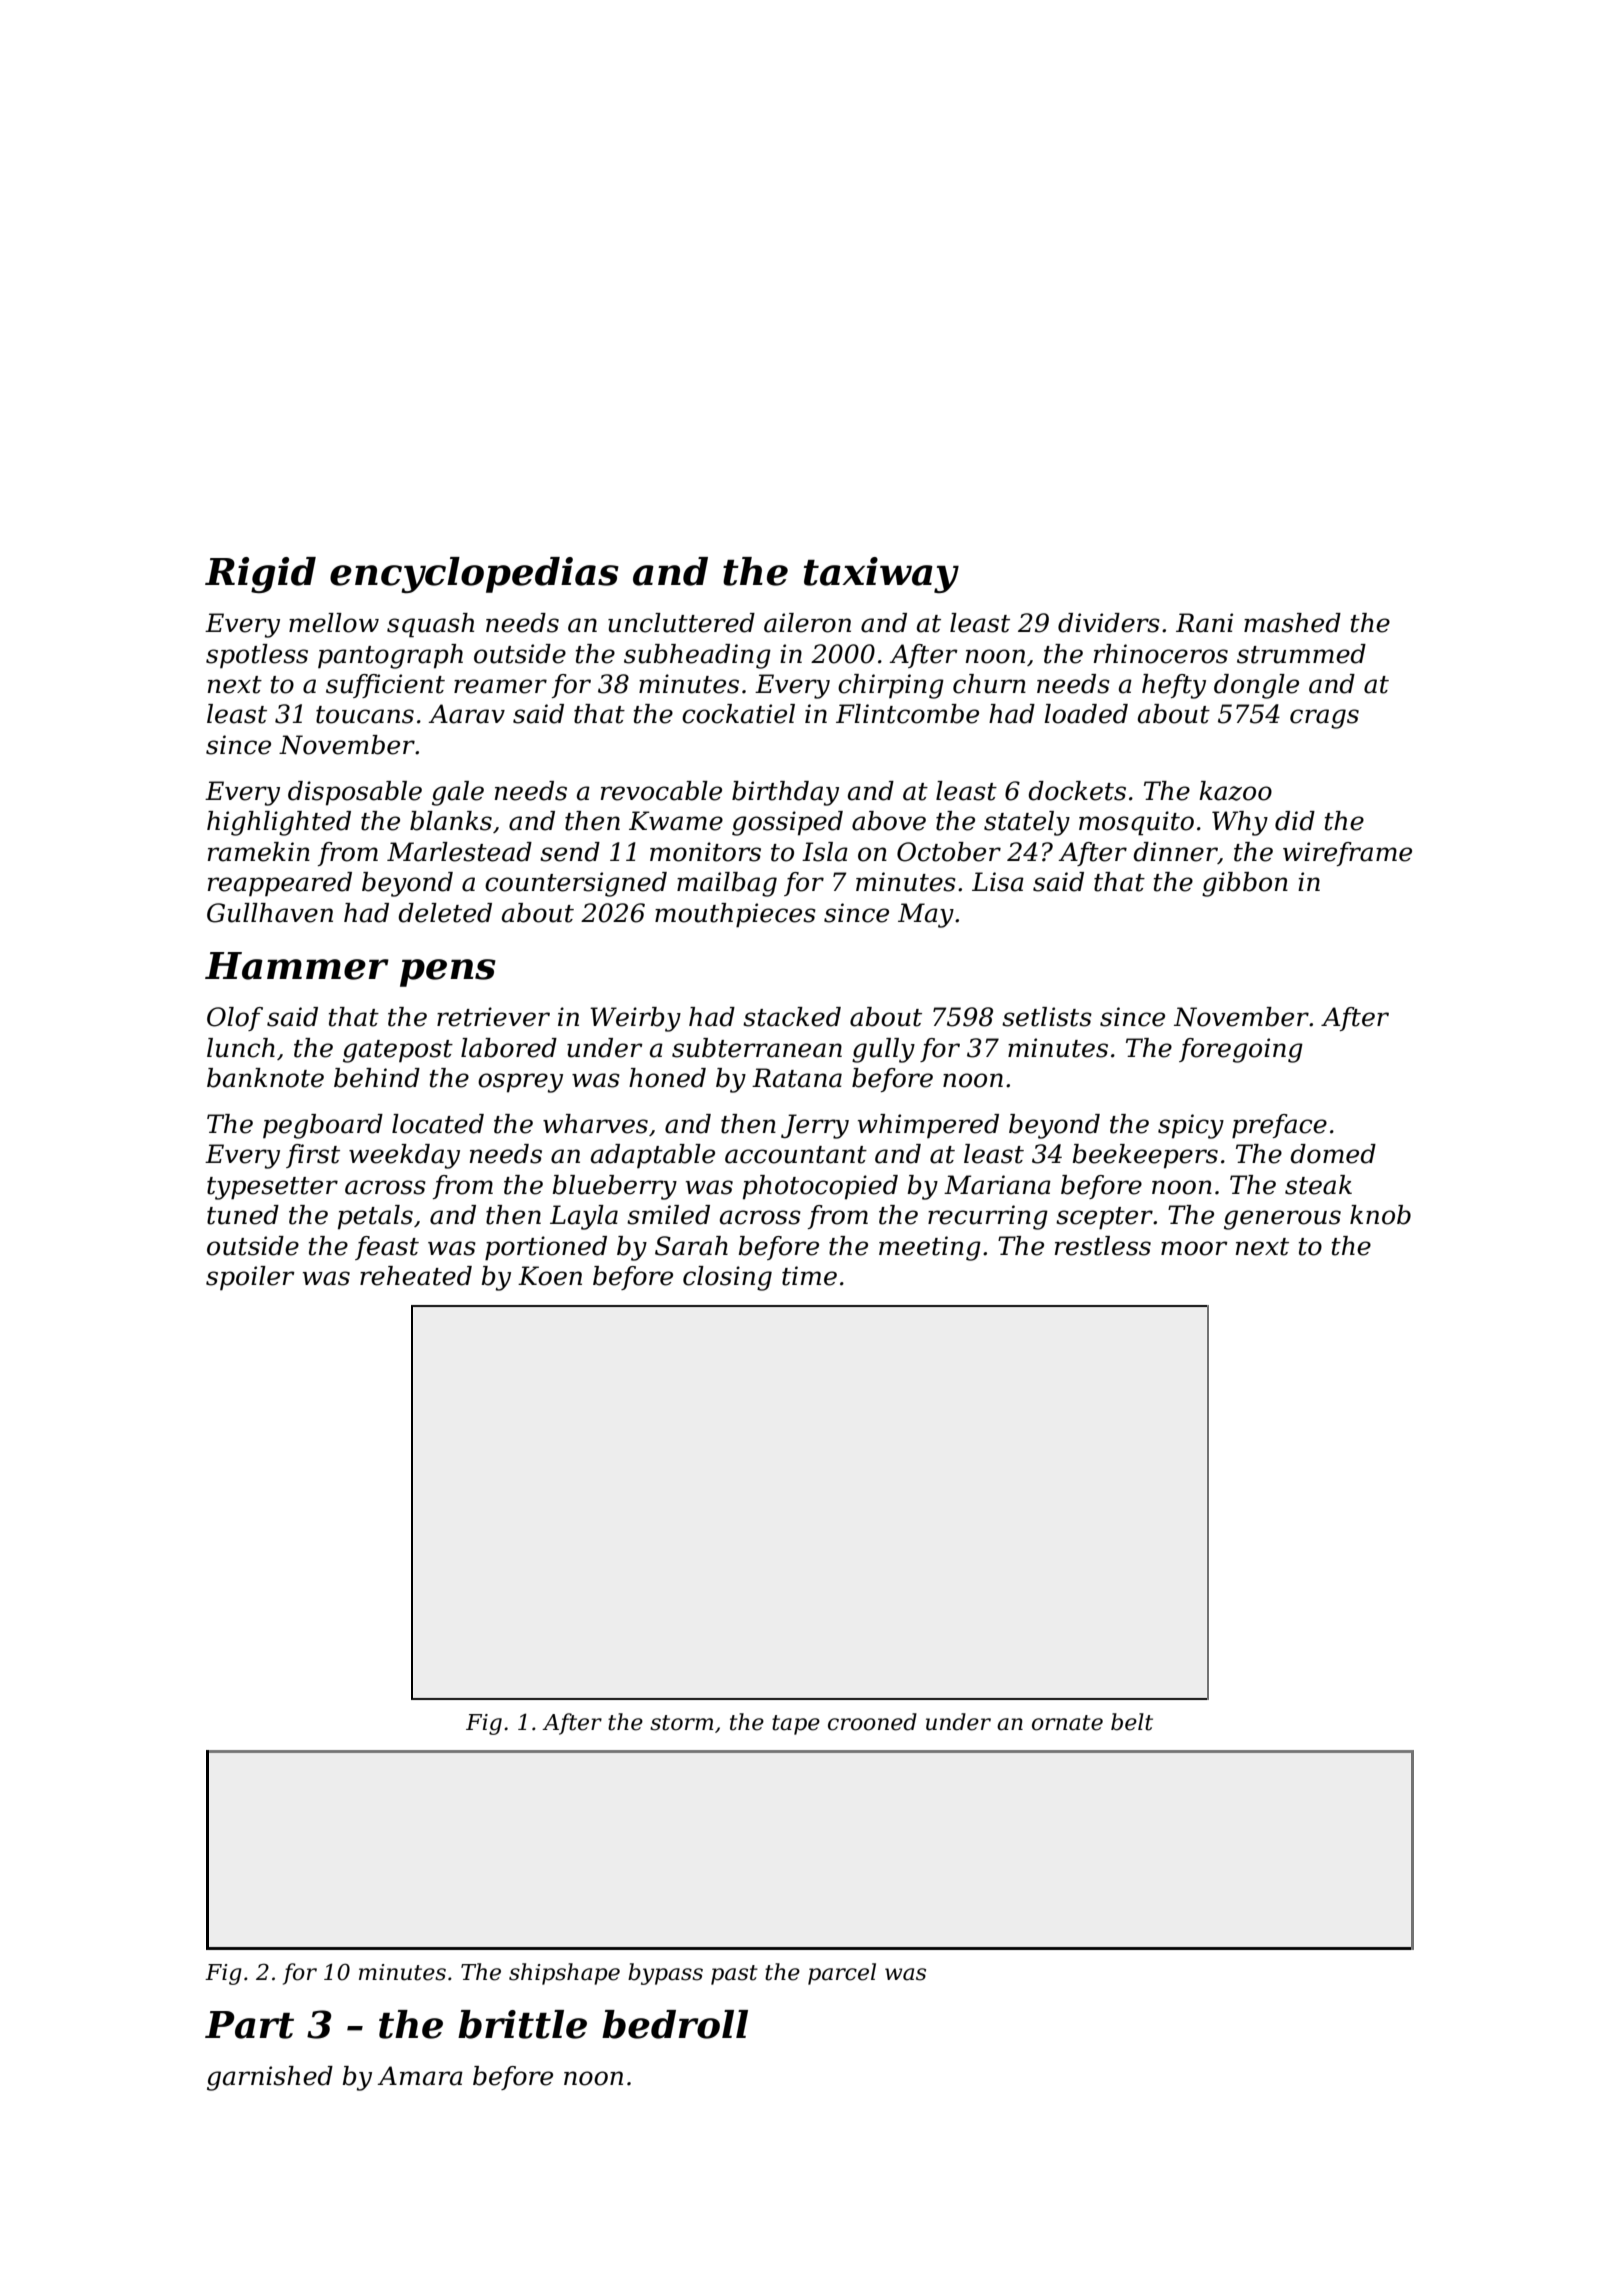  I want to click on taxiway, so click(881, 575).
